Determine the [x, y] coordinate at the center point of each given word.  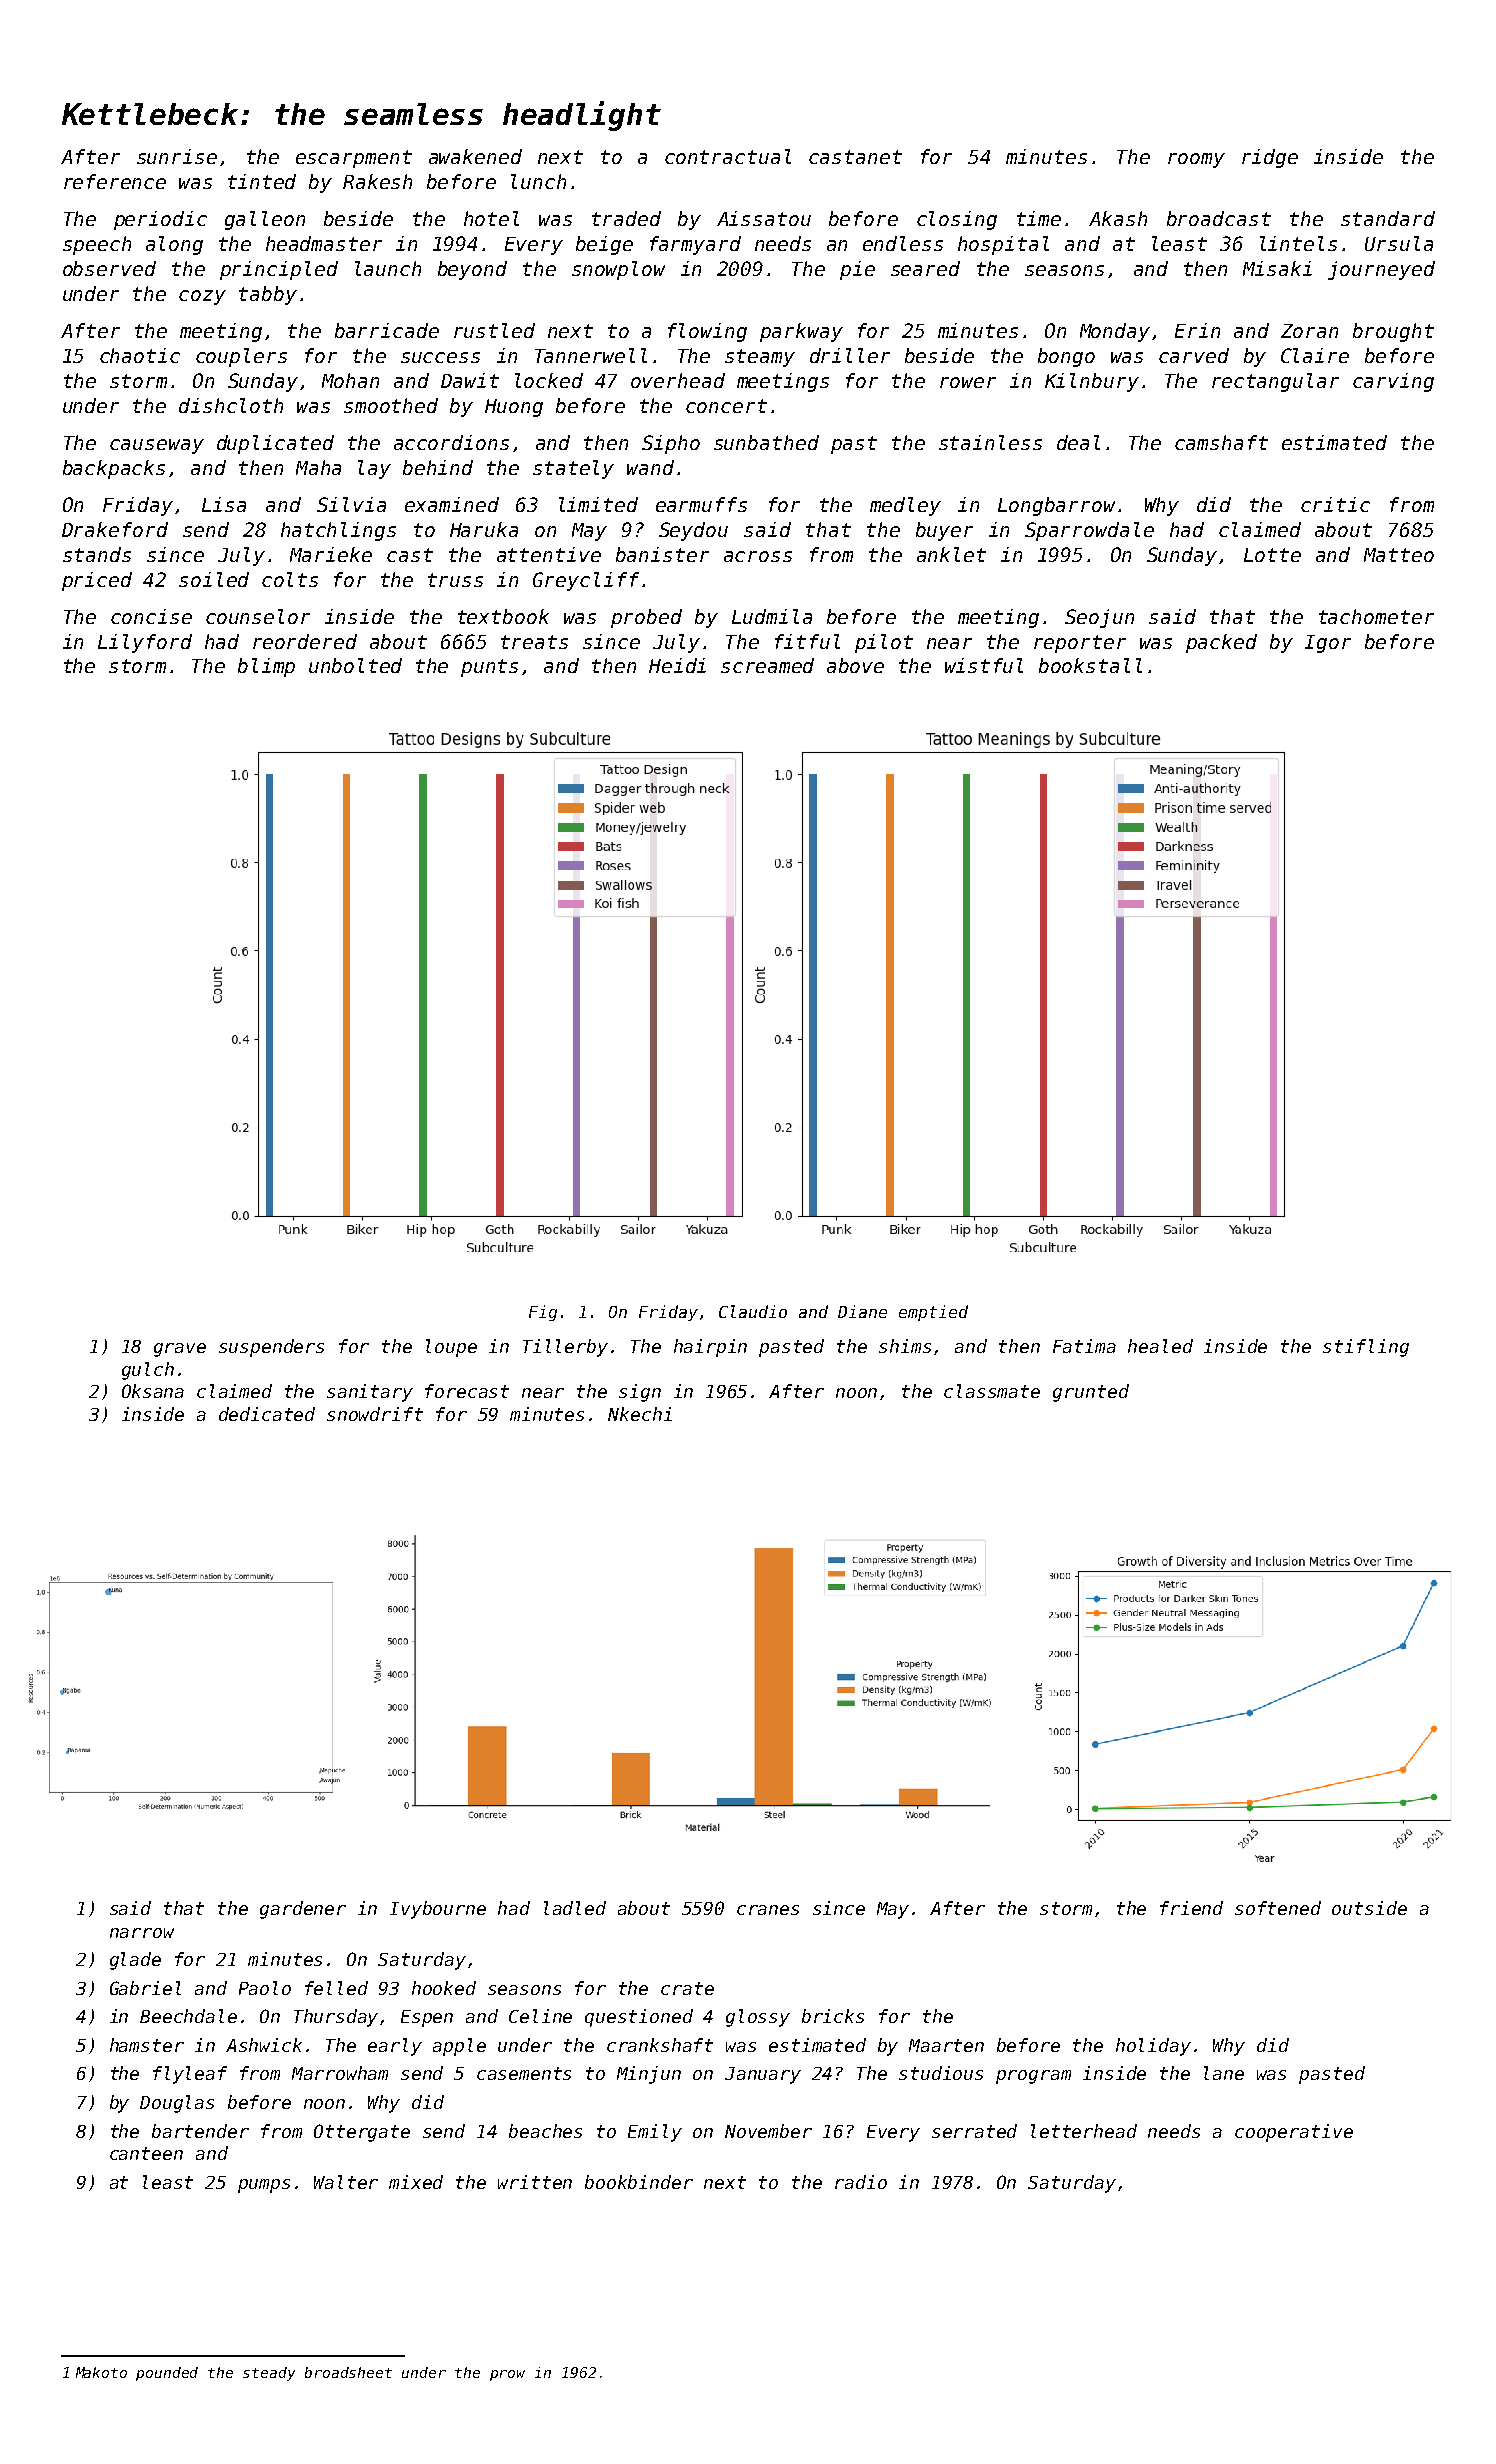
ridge [1270, 158]
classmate [992, 1391]
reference [115, 181]
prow [507, 2375]
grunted [1091, 1393]
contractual [728, 156]
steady [269, 2374]
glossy [758, 2018]
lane [1224, 2073]
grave [180, 1350]
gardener [303, 1910]
